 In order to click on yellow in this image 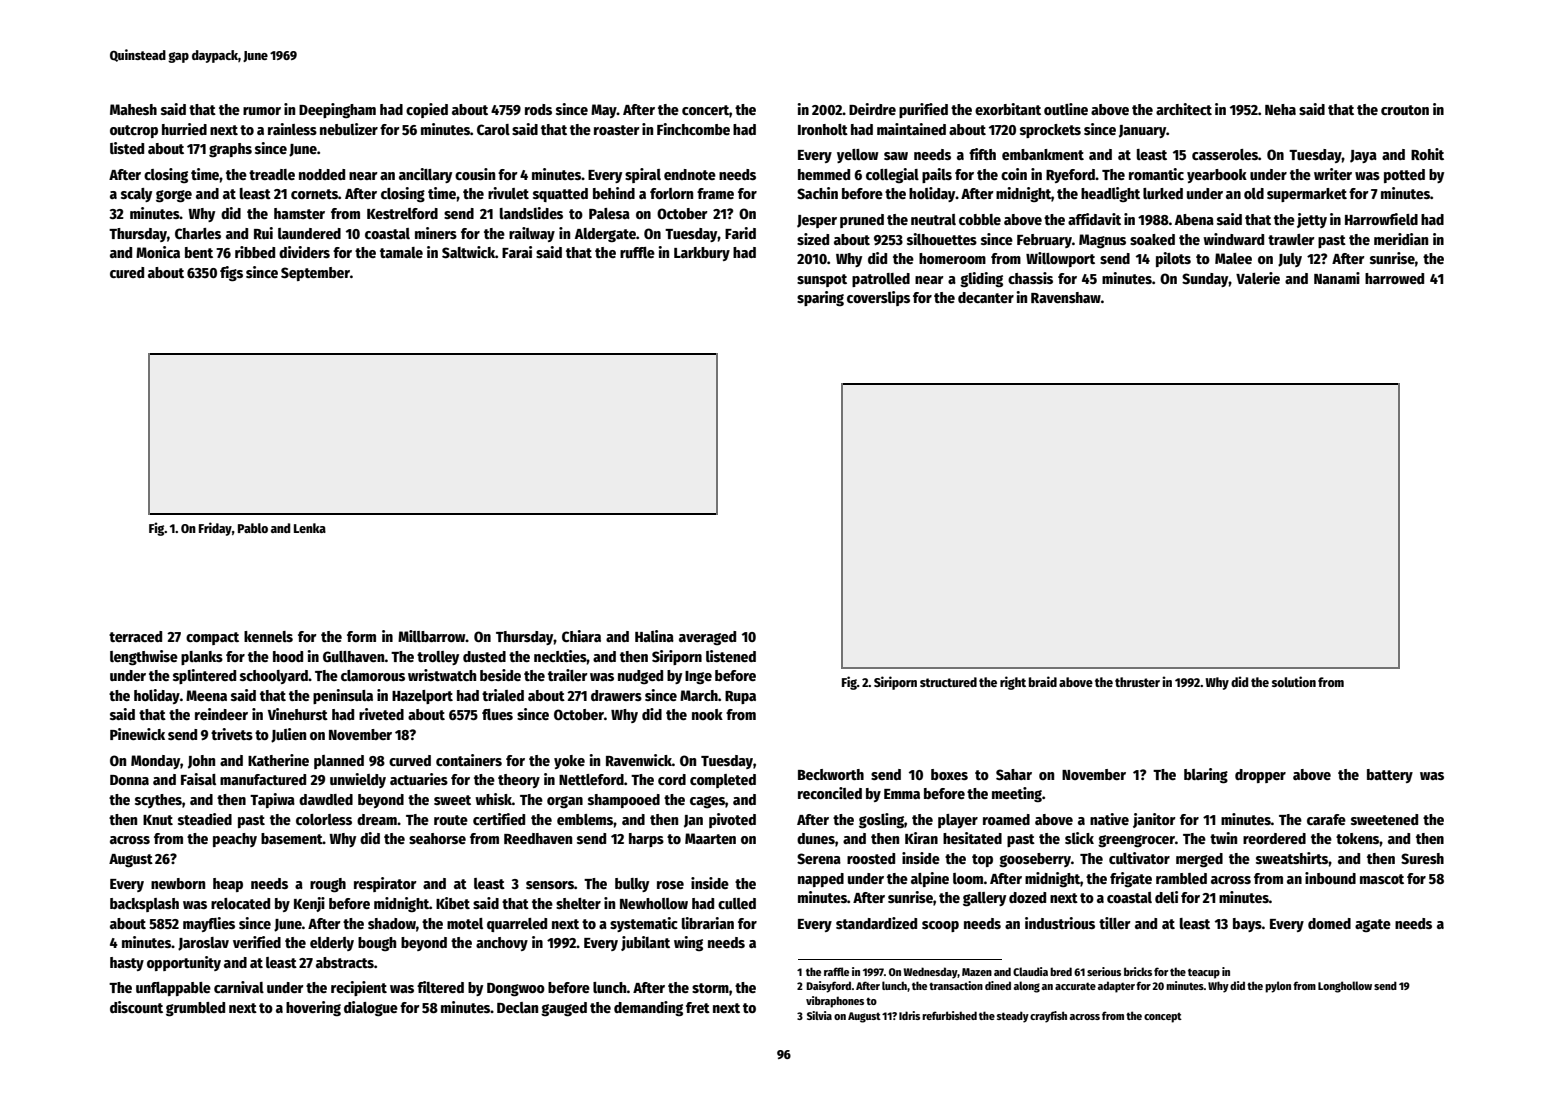, I will do `click(858, 156)`.
